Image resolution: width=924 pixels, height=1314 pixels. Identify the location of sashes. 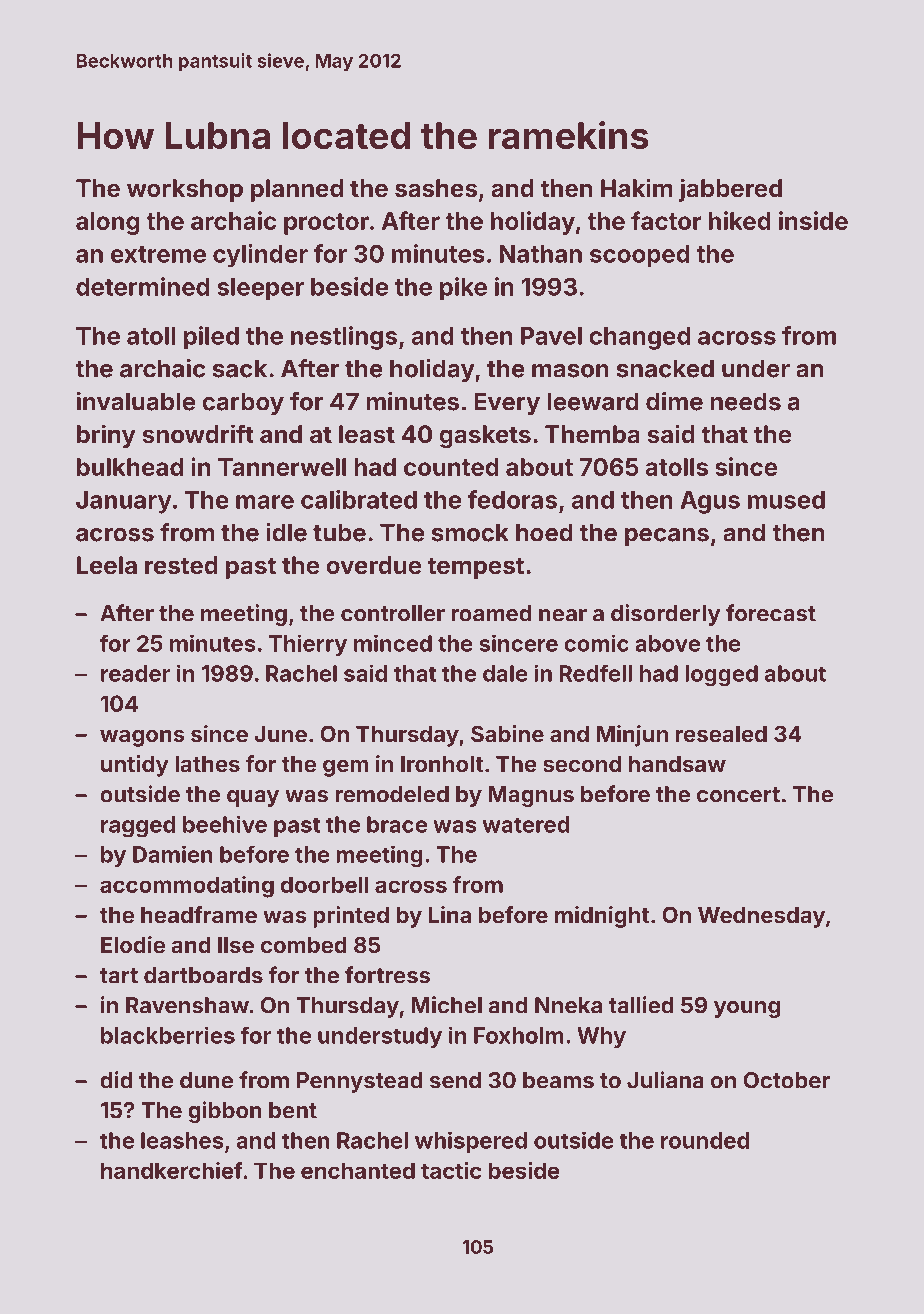
(436, 188).
